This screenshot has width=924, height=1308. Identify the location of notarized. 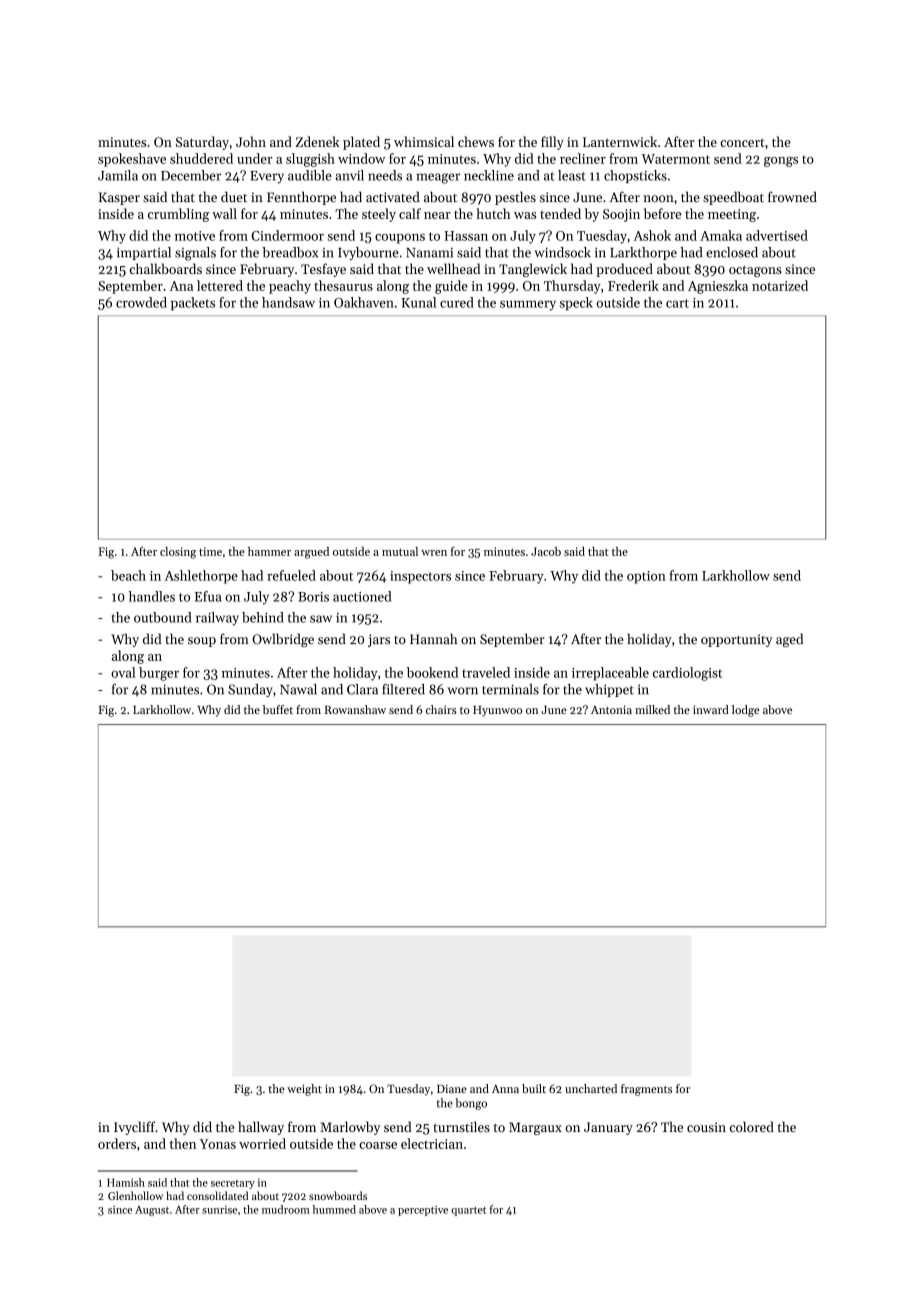
(780, 285).
